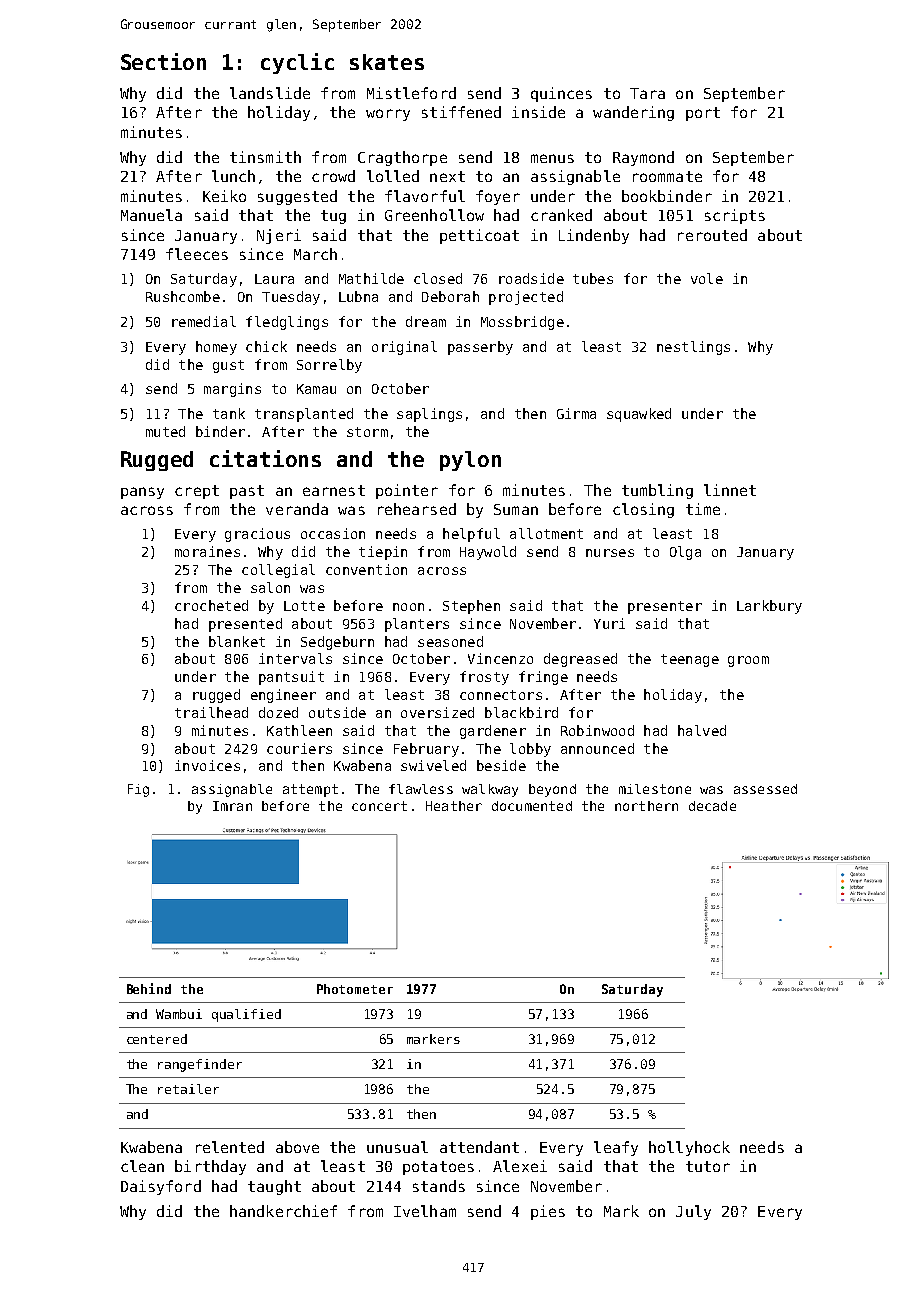 The height and width of the screenshot is (1308, 924). What do you see at coordinates (310, 790) in the screenshot?
I see `attempt` at bounding box center [310, 790].
